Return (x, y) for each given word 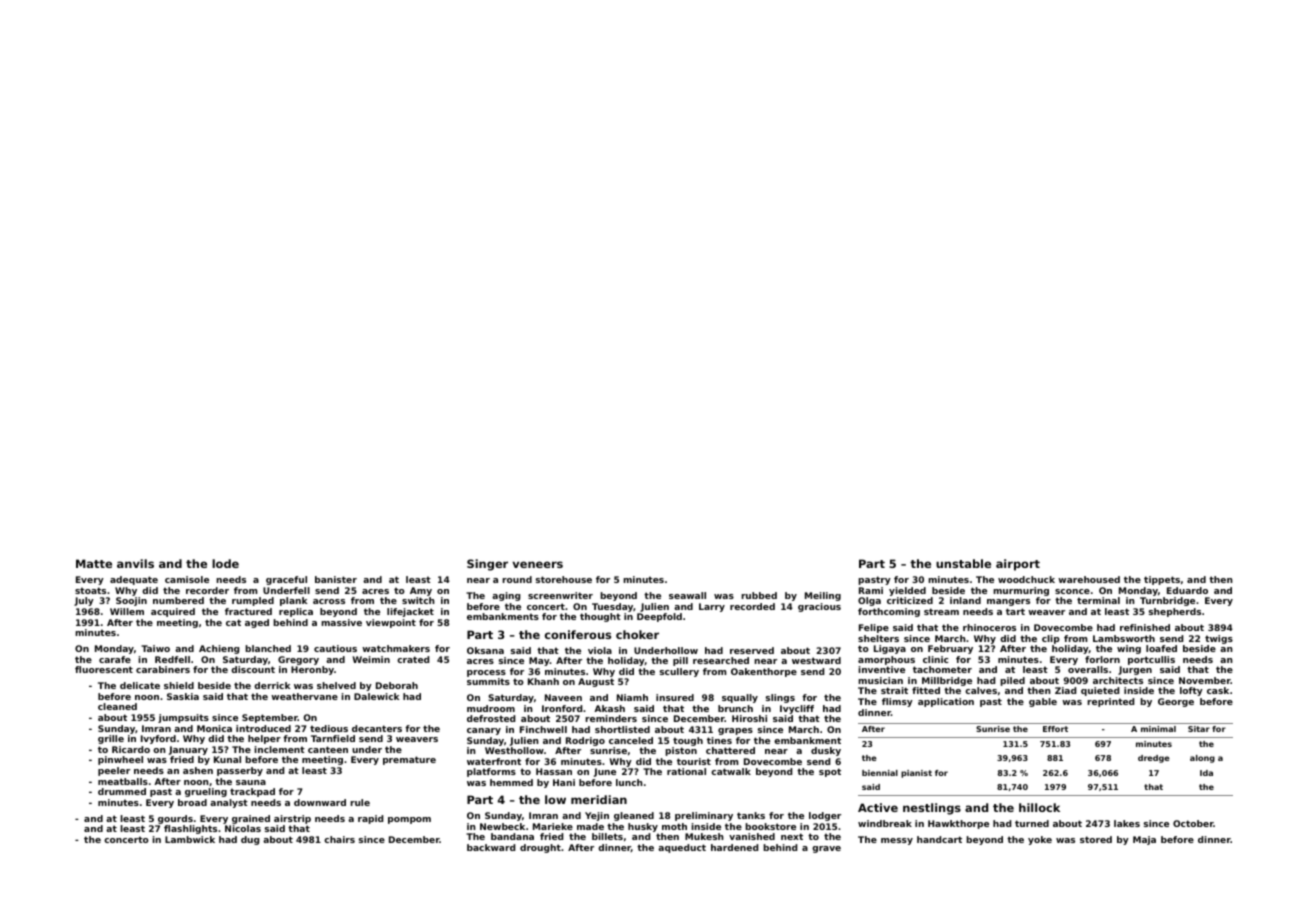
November (1205, 680)
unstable (963, 563)
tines (719, 740)
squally (740, 698)
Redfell (172, 659)
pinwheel (120, 760)
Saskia (183, 696)
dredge (1154, 759)
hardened (734, 847)
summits (488, 681)
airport (1018, 565)
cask (1218, 690)
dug (250, 840)
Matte (94, 563)
